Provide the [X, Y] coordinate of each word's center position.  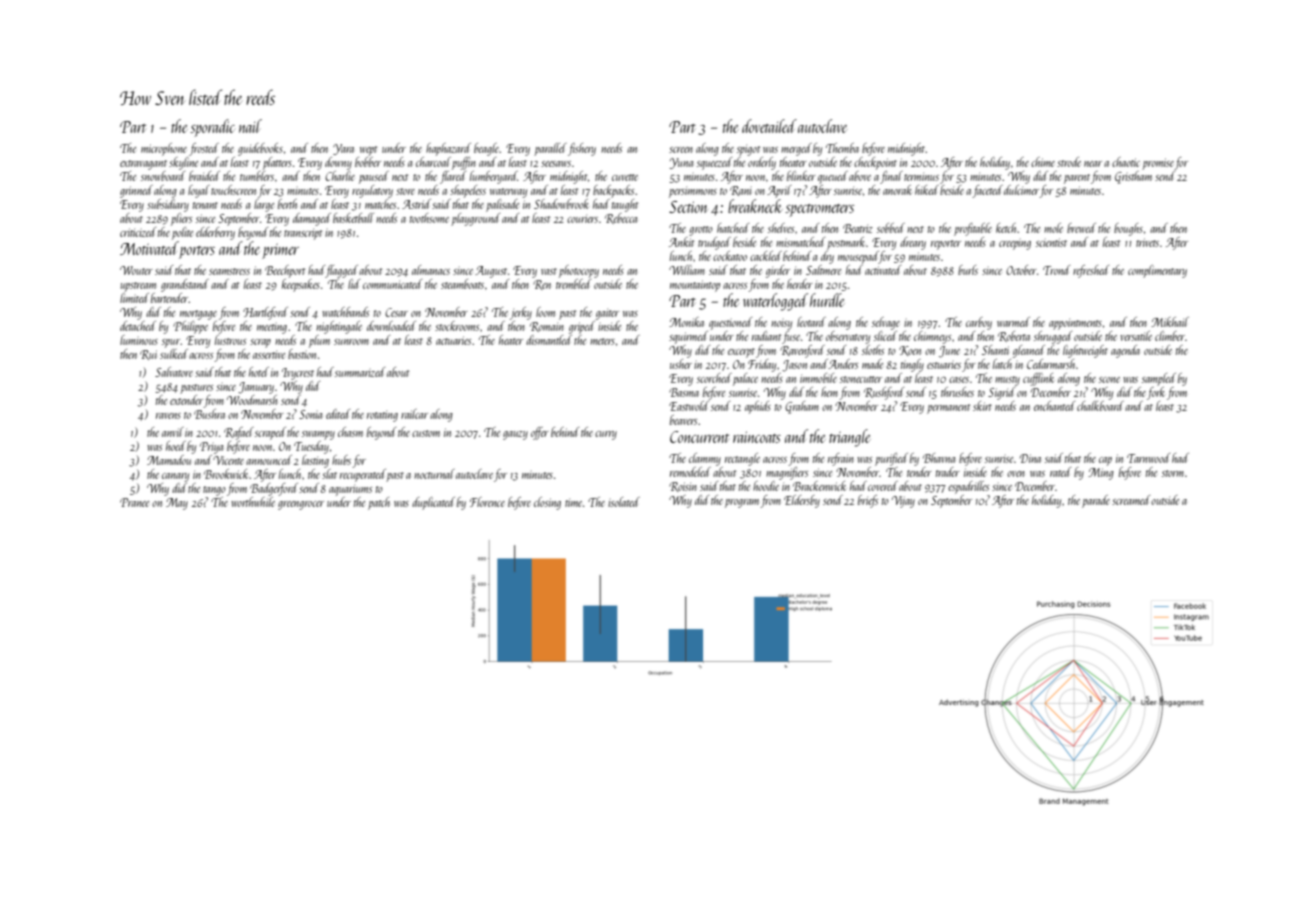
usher [681, 364]
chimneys [932, 337]
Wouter [136, 270]
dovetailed [769, 126]
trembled [573, 284]
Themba [842, 148]
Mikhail [1170, 322]
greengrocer [301, 505]
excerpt [741, 353]
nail [250, 126]
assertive [269, 355]
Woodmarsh [252, 400]
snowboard [163, 176]
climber [1170, 336]
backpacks [613, 191]
